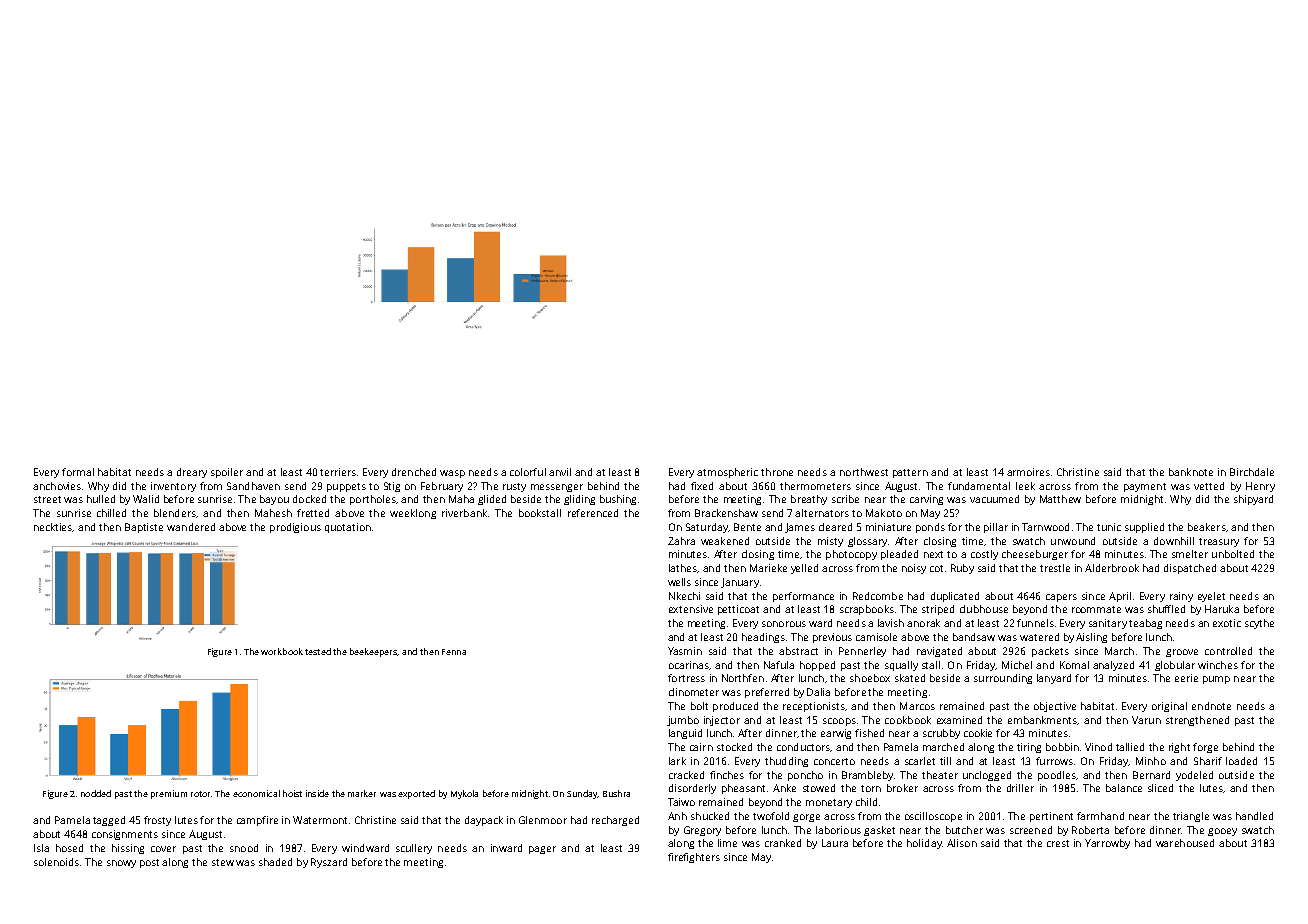 Image resolution: width=1308 pixels, height=924 pixels. I want to click on Brackenshaw, so click(726, 513).
